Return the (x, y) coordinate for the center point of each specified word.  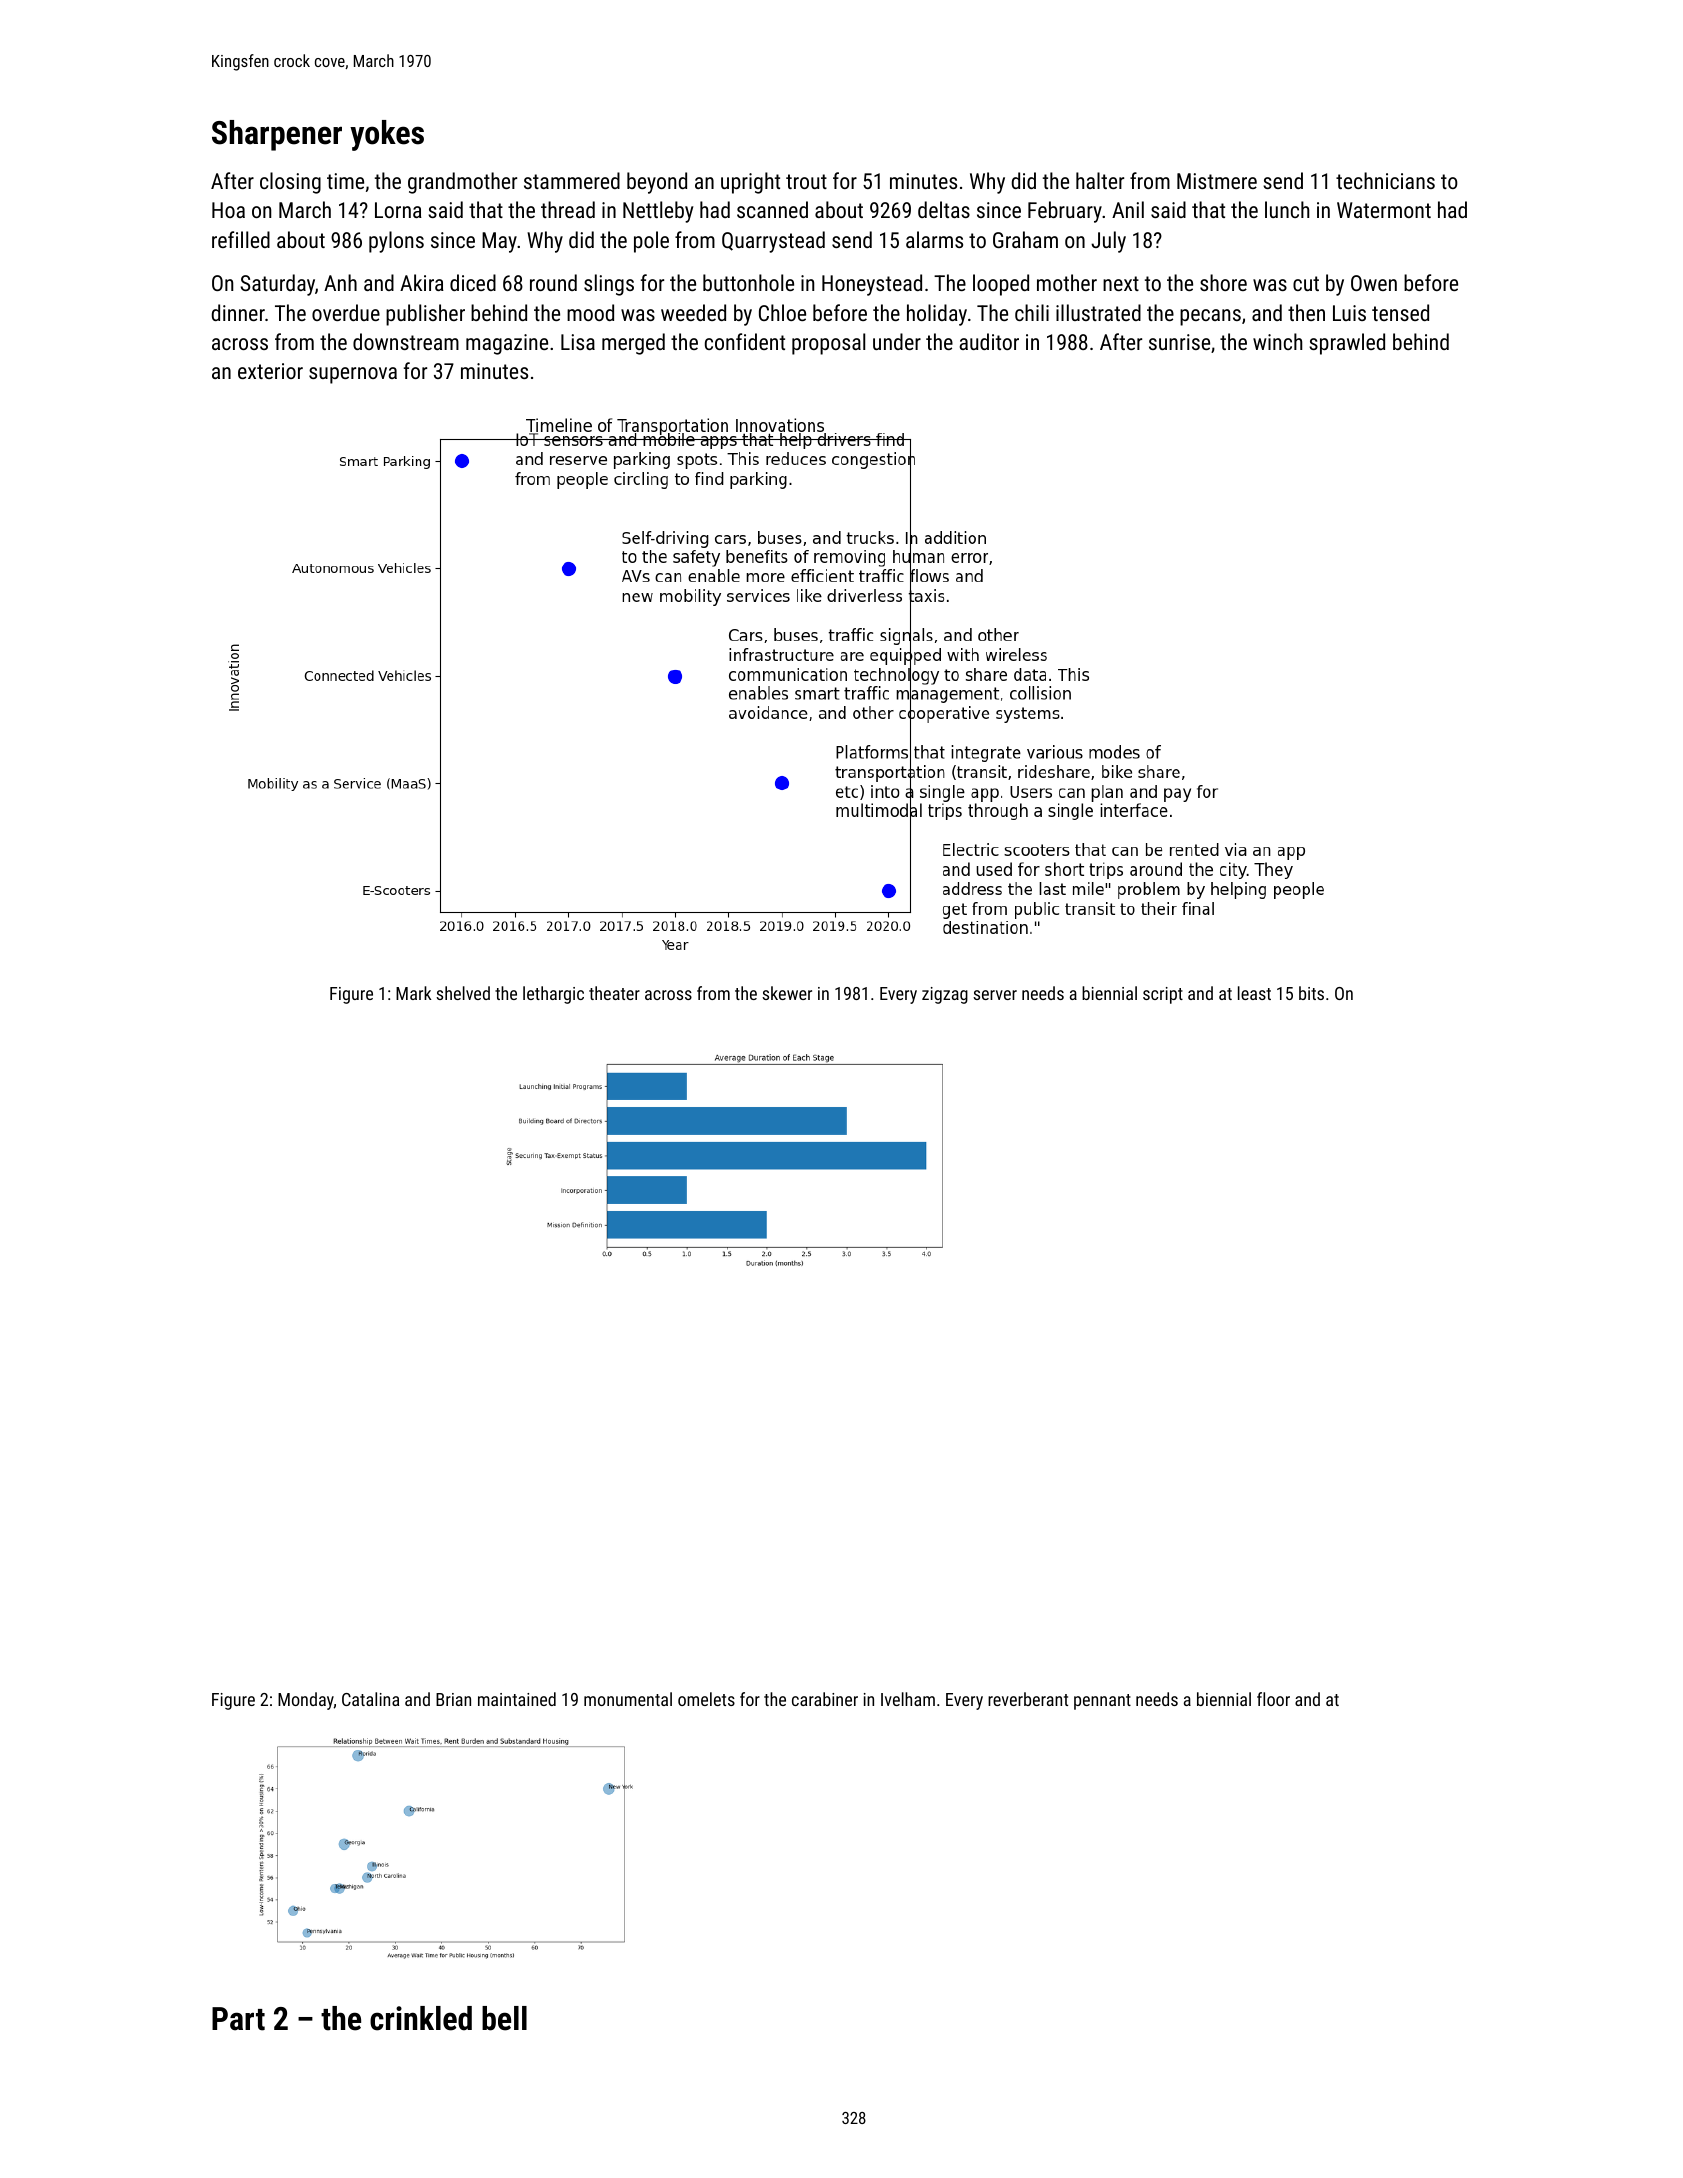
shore (1223, 282)
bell (504, 2018)
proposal (828, 344)
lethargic (553, 995)
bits (1311, 993)
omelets (706, 1699)
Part (238, 2019)
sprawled (1347, 344)
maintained (517, 1699)
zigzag (945, 995)
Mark (414, 993)
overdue (346, 312)
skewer (787, 993)
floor (1273, 1699)
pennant (1102, 1702)
